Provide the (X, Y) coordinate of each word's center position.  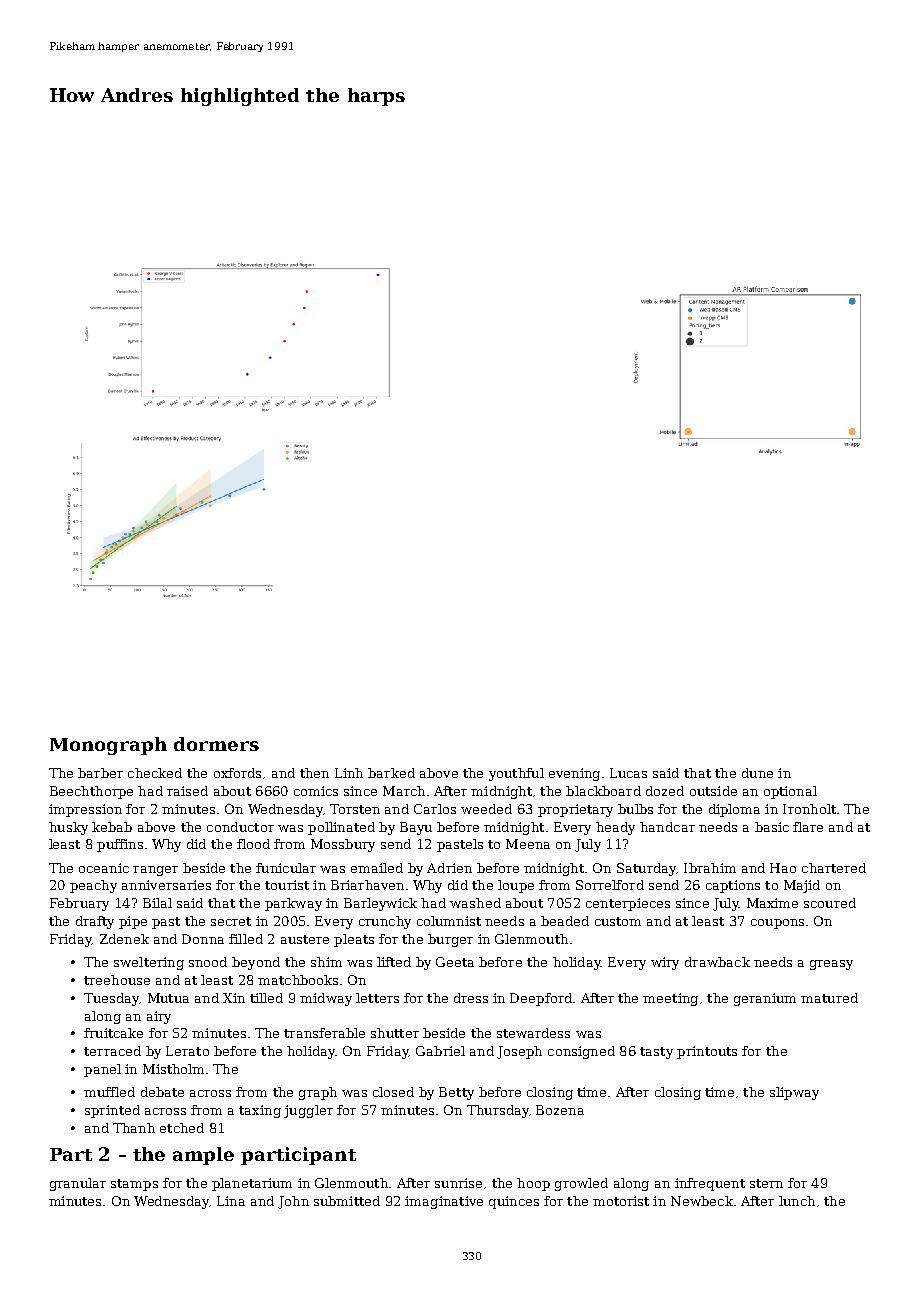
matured (829, 998)
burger (450, 940)
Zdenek (124, 939)
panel (102, 1070)
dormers (216, 744)
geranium (765, 999)
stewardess (533, 1033)
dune (757, 773)
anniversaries (166, 885)
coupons (777, 924)
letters (377, 998)
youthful (516, 774)
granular (78, 1184)
